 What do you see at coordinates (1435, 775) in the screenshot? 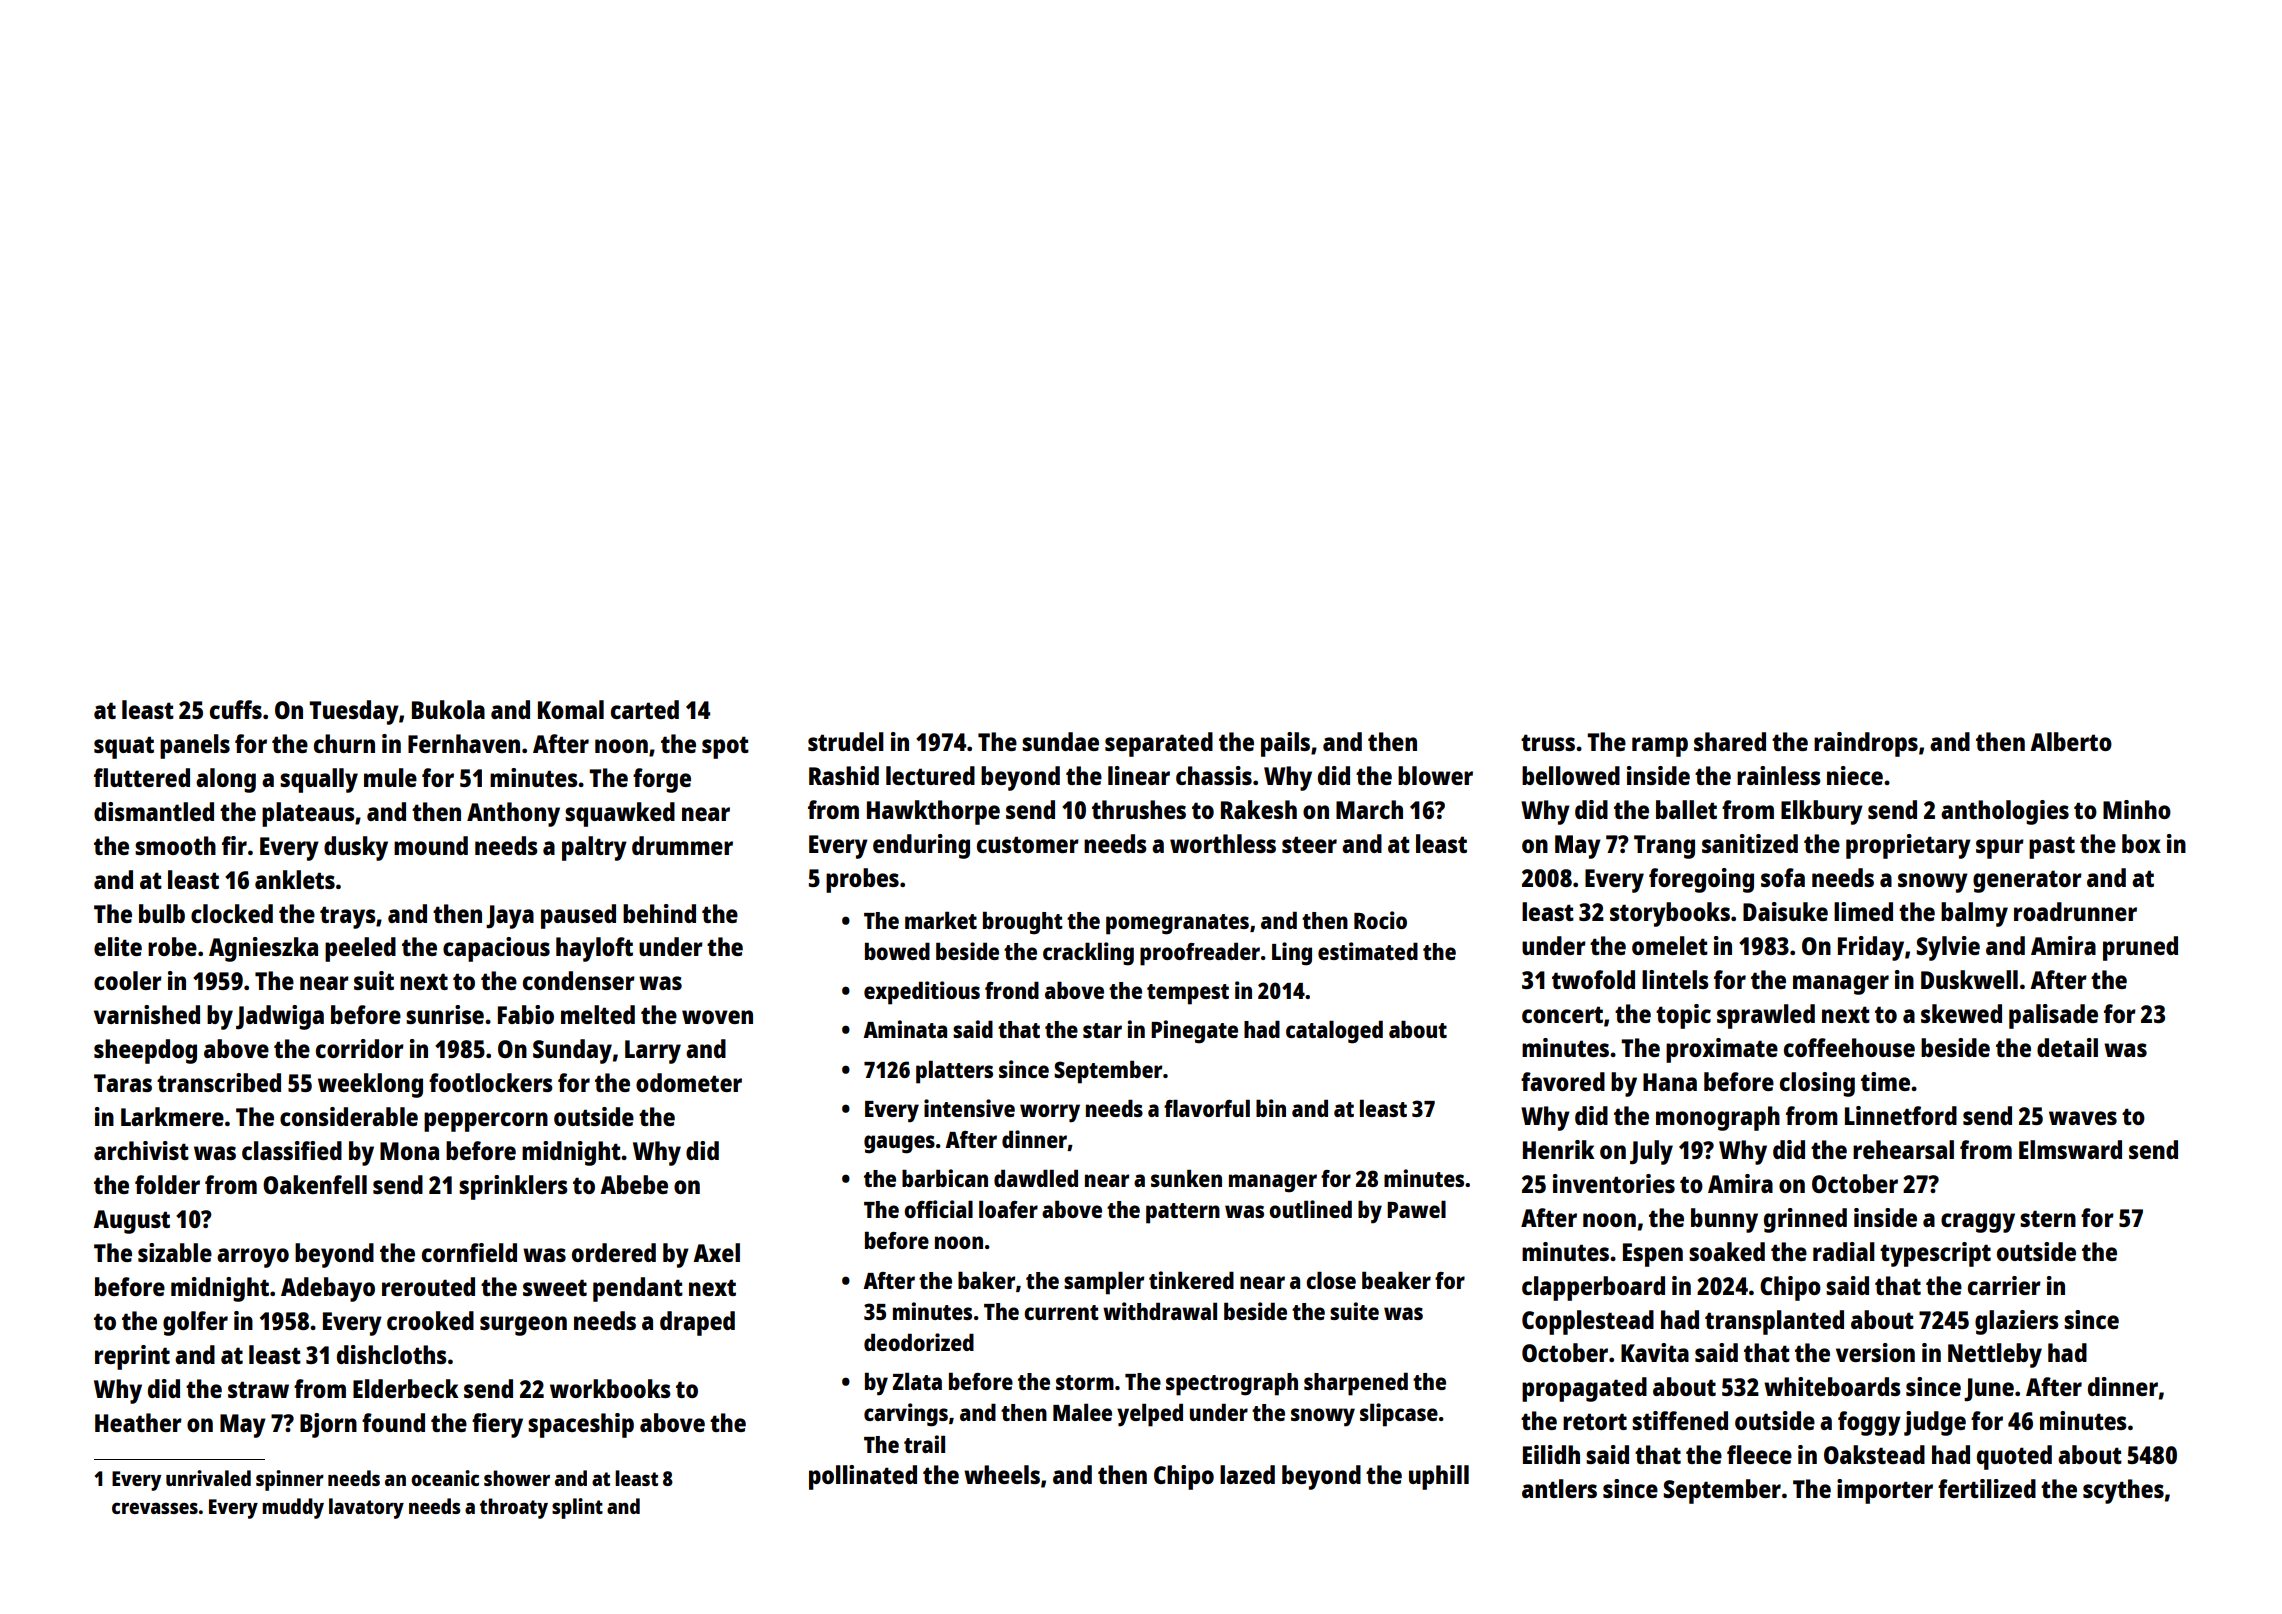
I see `blower` at bounding box center [1435, 775].
